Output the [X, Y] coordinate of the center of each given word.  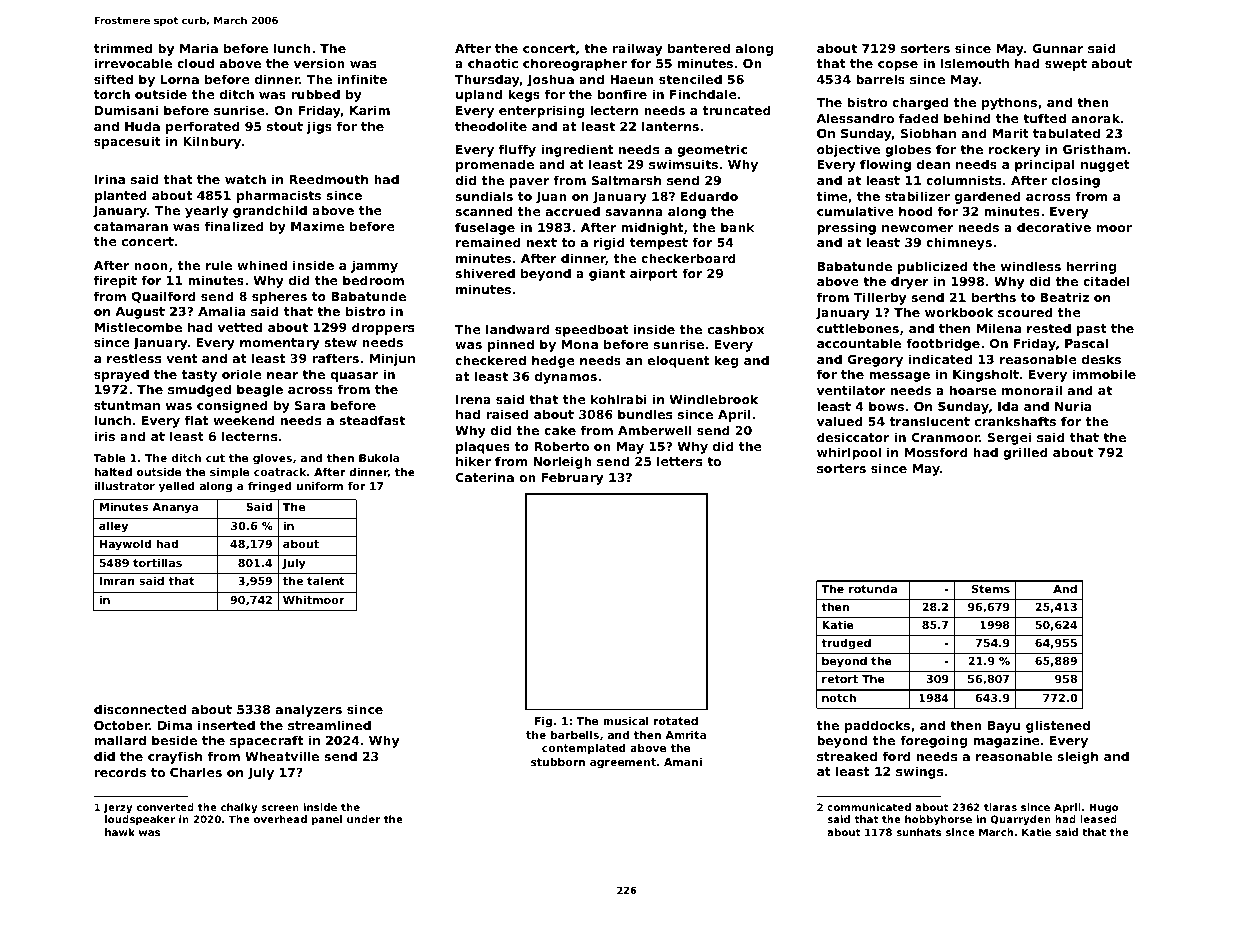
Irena [473, 399]
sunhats [918, 832]
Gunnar [1057, 48]
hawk [120, 832]
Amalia [221, 311]
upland [479, 95]
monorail [1032, 390]
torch [112, 94]
